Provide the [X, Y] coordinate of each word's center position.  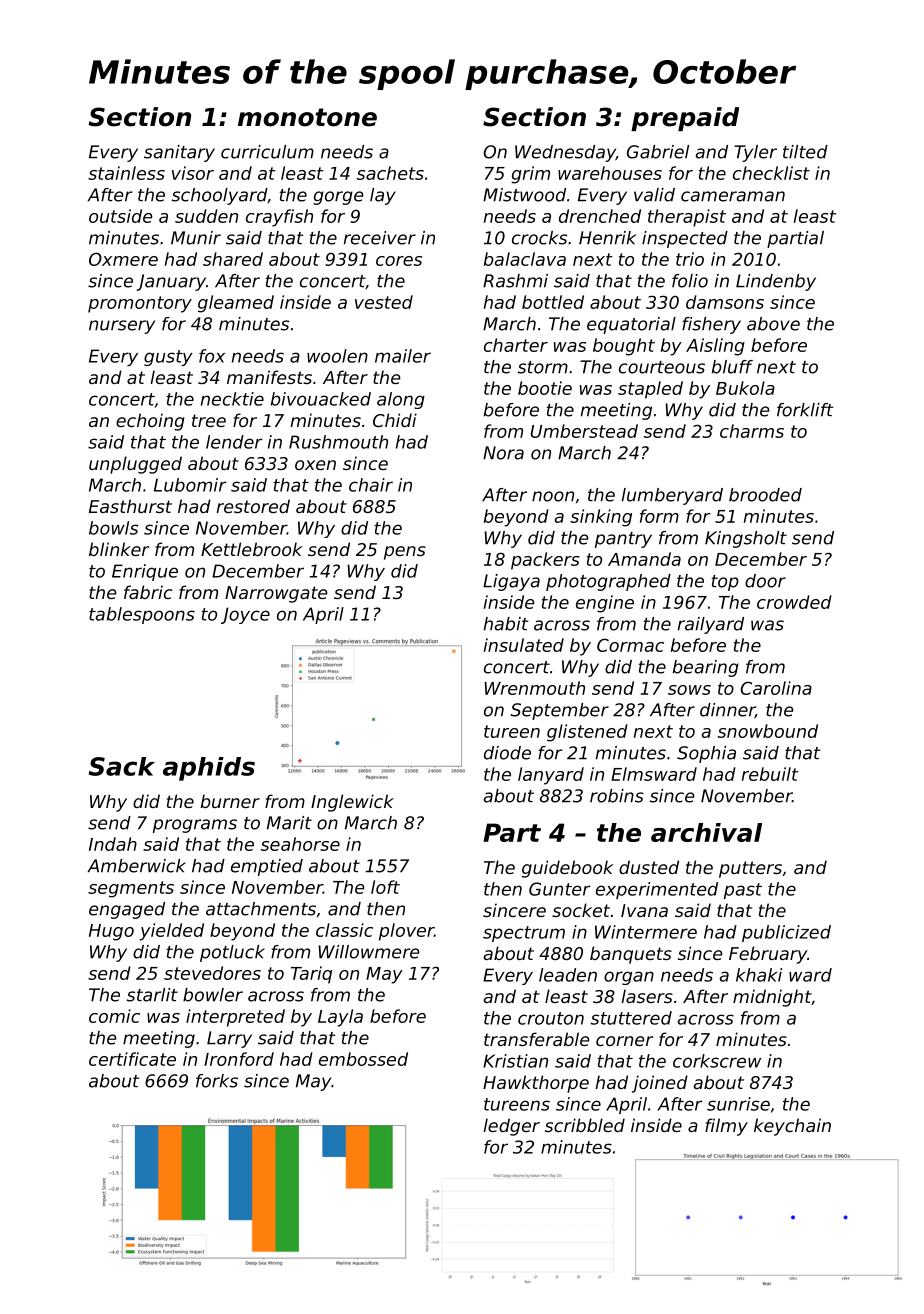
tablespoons [142, 615]
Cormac [630, 645]
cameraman [733, 196]
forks [217, 1081]
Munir [196, 238]
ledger [511, 1127]
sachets [390, 173]
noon [553, 496]
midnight [772, 998]
